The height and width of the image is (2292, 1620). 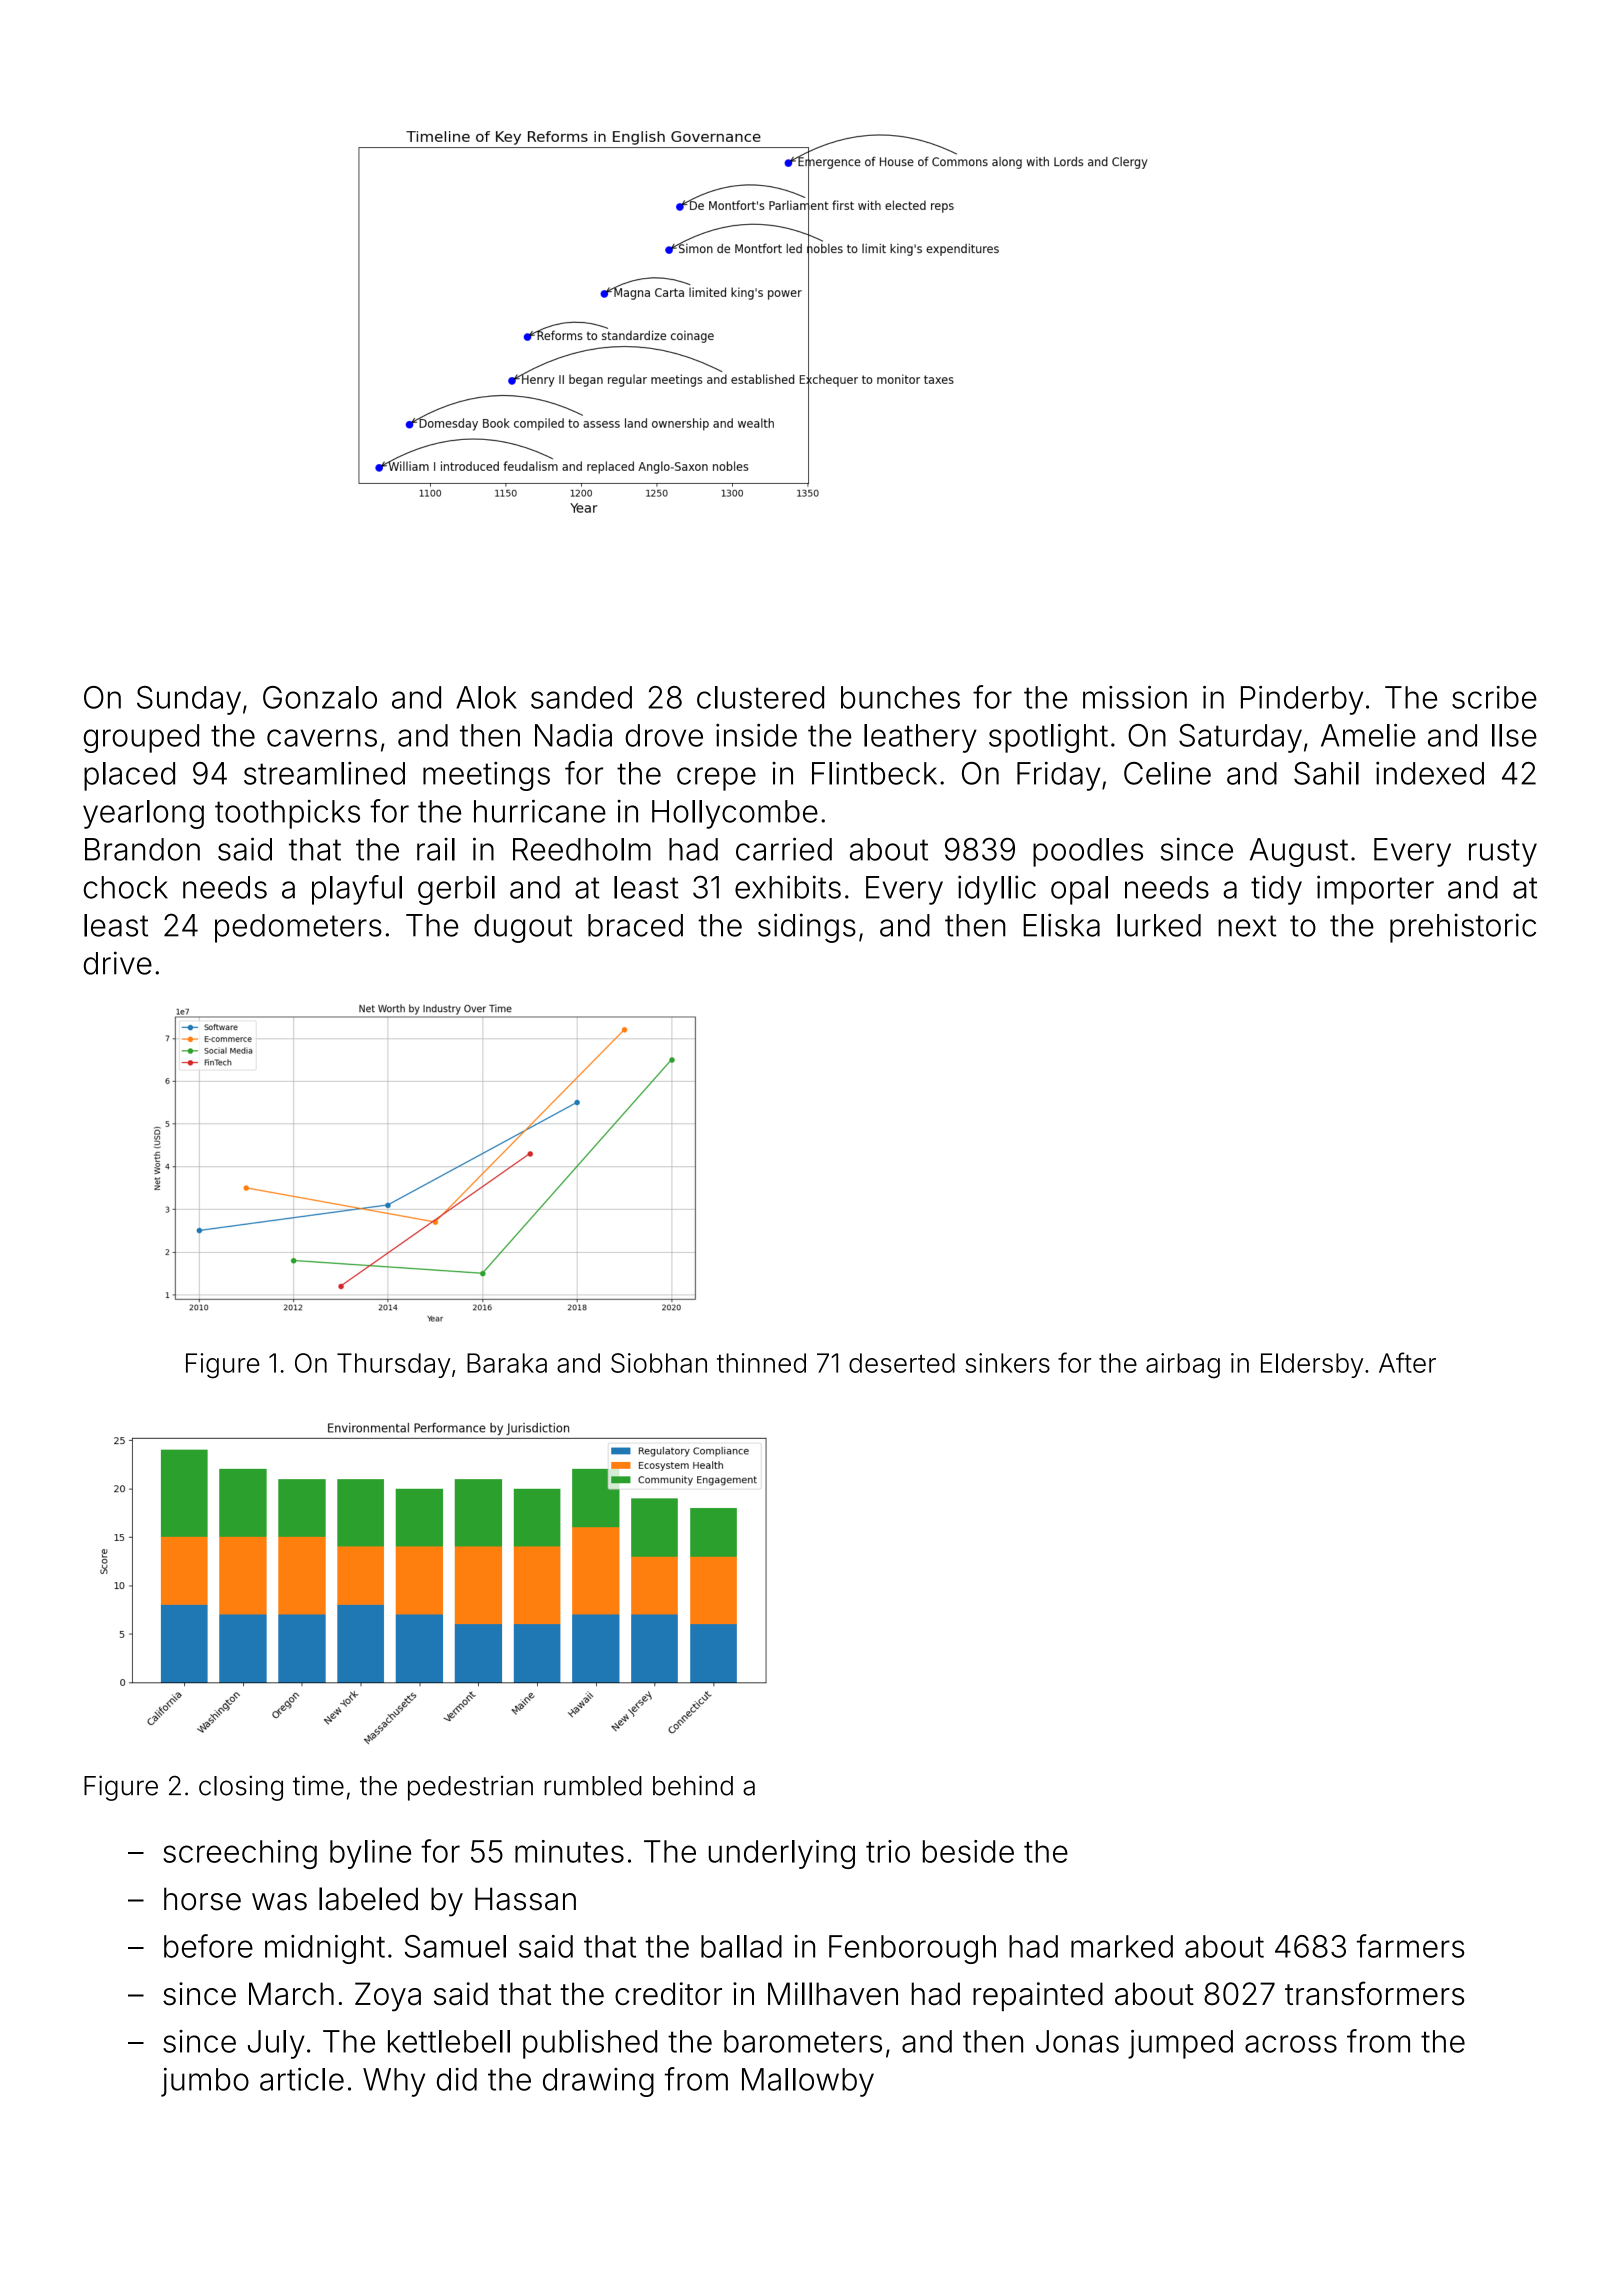 What do you see at coordinates (1374, 1993) in the image?
I see `transformers` at bounding box center [1374, 1993].
